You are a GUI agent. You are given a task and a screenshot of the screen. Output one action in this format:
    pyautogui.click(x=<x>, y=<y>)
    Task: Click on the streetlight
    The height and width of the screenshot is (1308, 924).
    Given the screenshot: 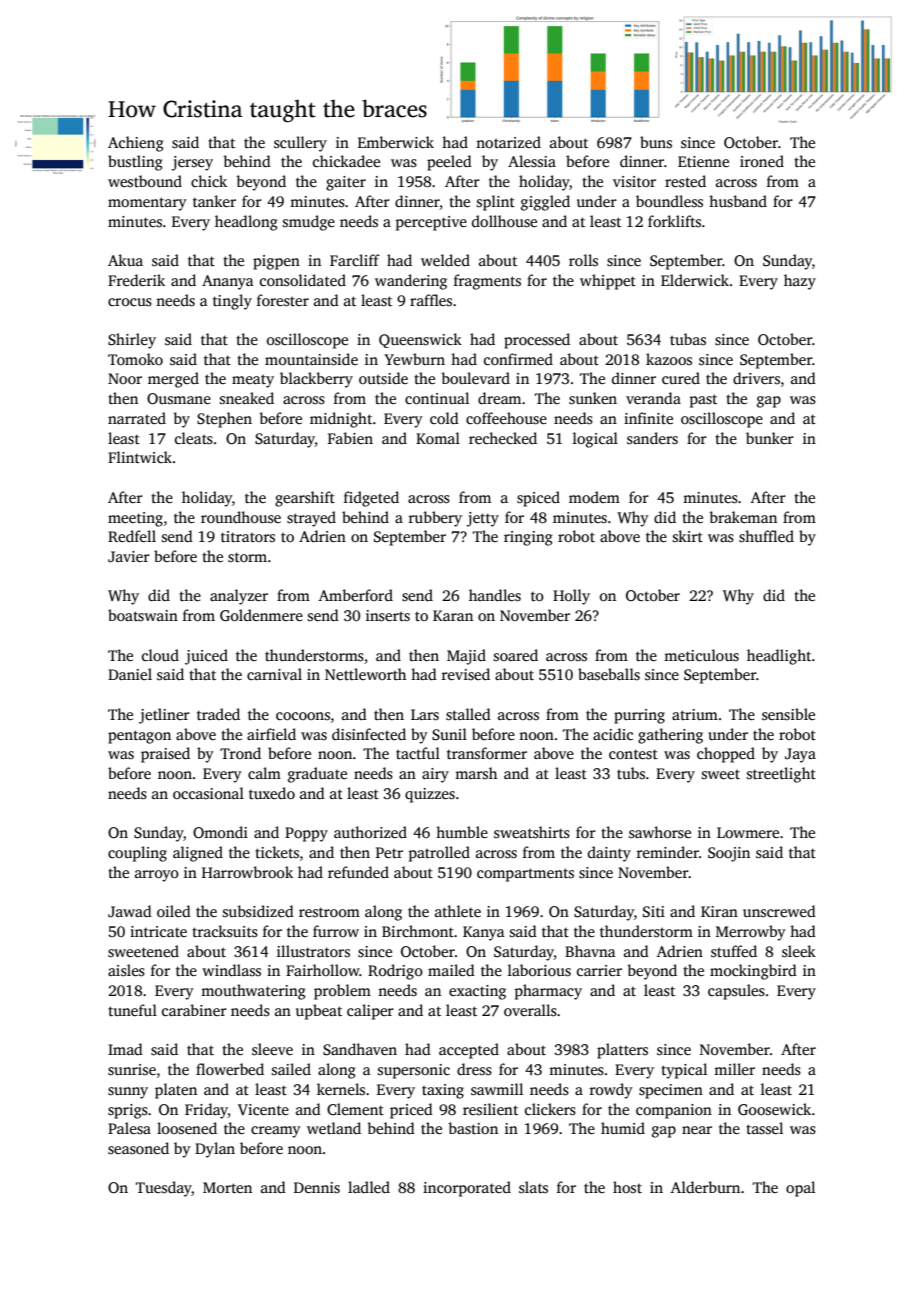 What is the action you would take?
    pyautogui.click(x=781, y=775)
